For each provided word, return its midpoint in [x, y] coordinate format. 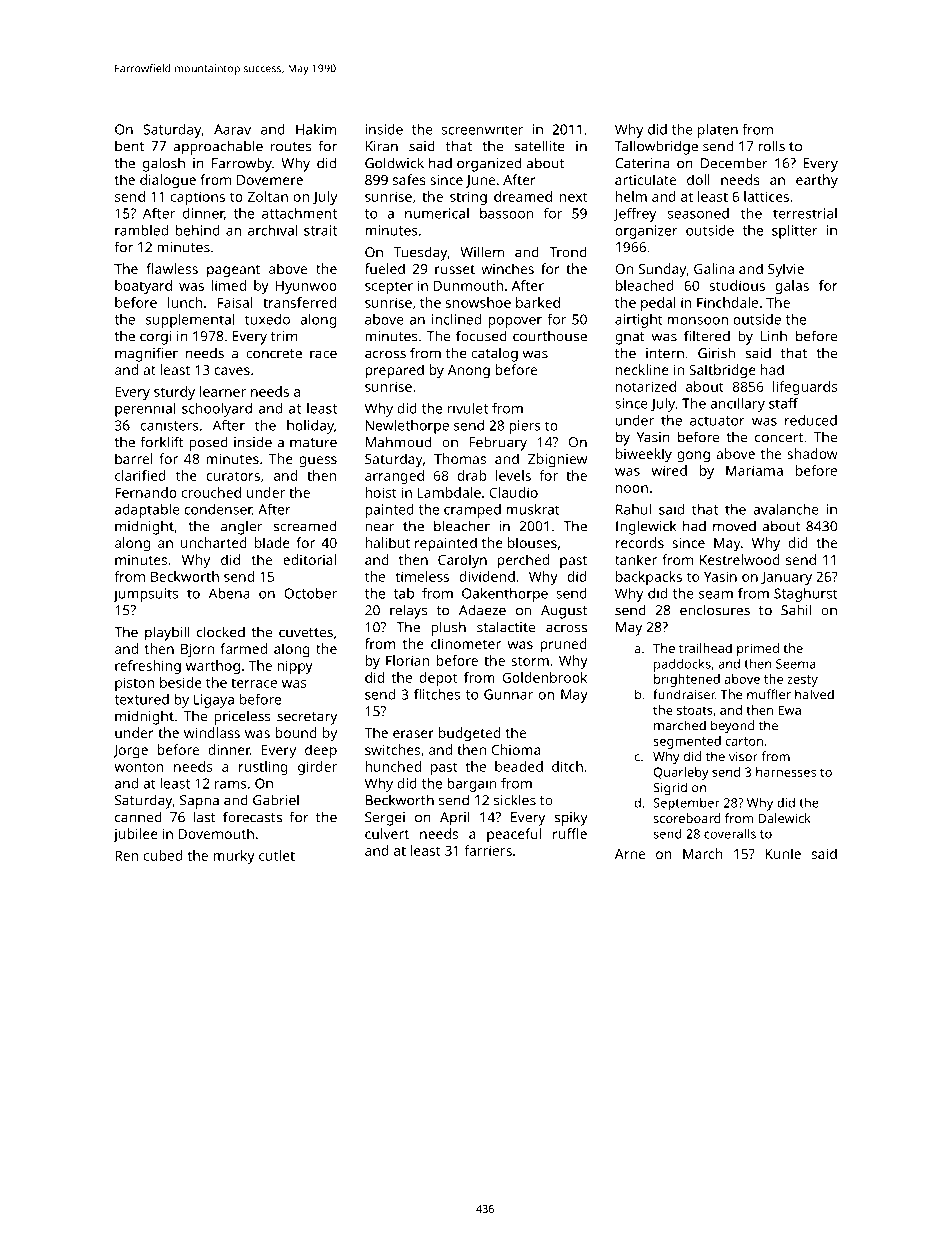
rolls [771, 146]
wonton [139, 767]
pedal [658, 304]
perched [523, 561]
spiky [571, 818]
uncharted [214, 542]
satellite [539, 146]
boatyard [143, 287]
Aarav [232, 129]
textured [141, 699]
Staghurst [806, 595]
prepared [394, 371]
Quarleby [681, 773]
